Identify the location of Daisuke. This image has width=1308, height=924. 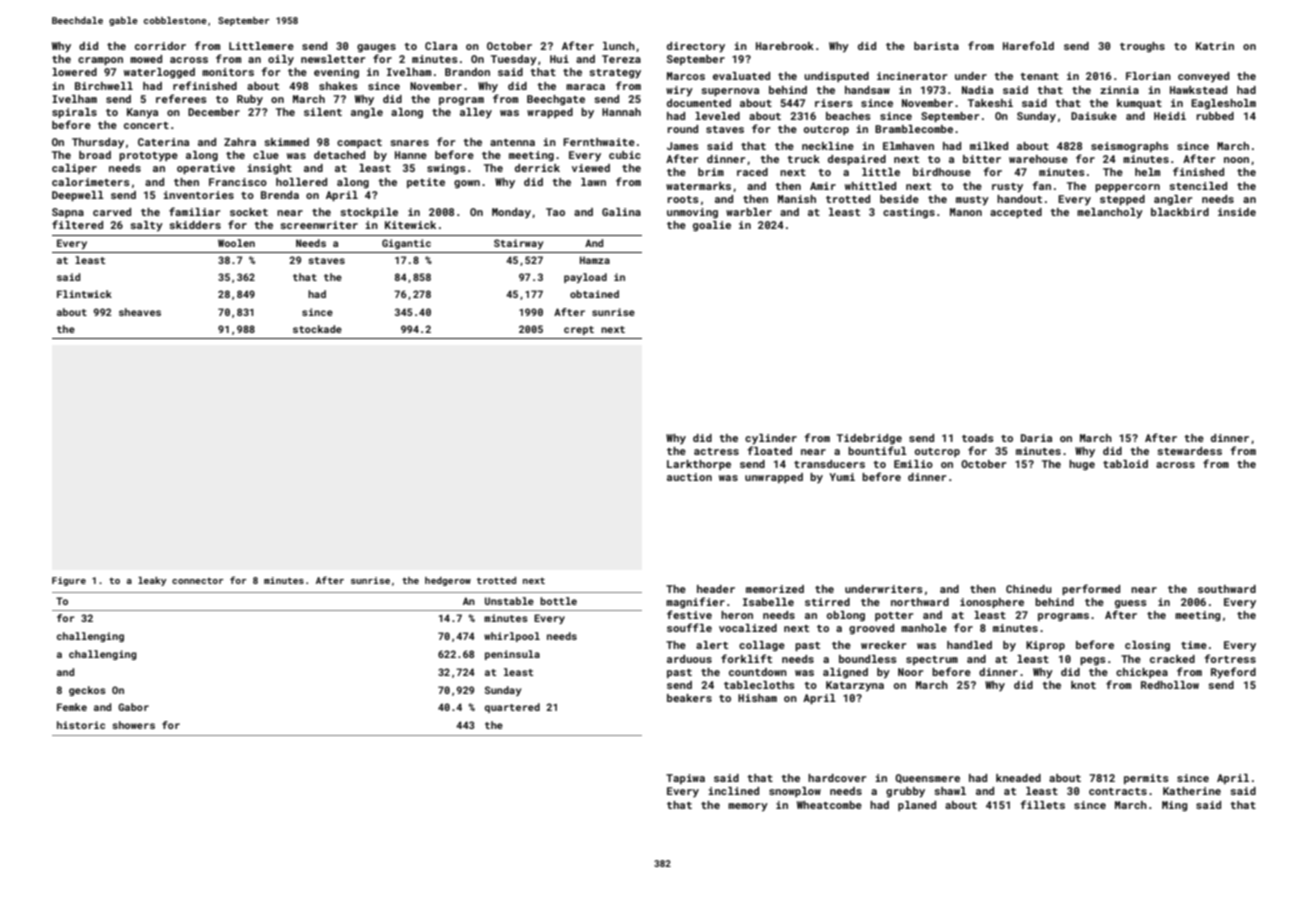
(1094, 116).
